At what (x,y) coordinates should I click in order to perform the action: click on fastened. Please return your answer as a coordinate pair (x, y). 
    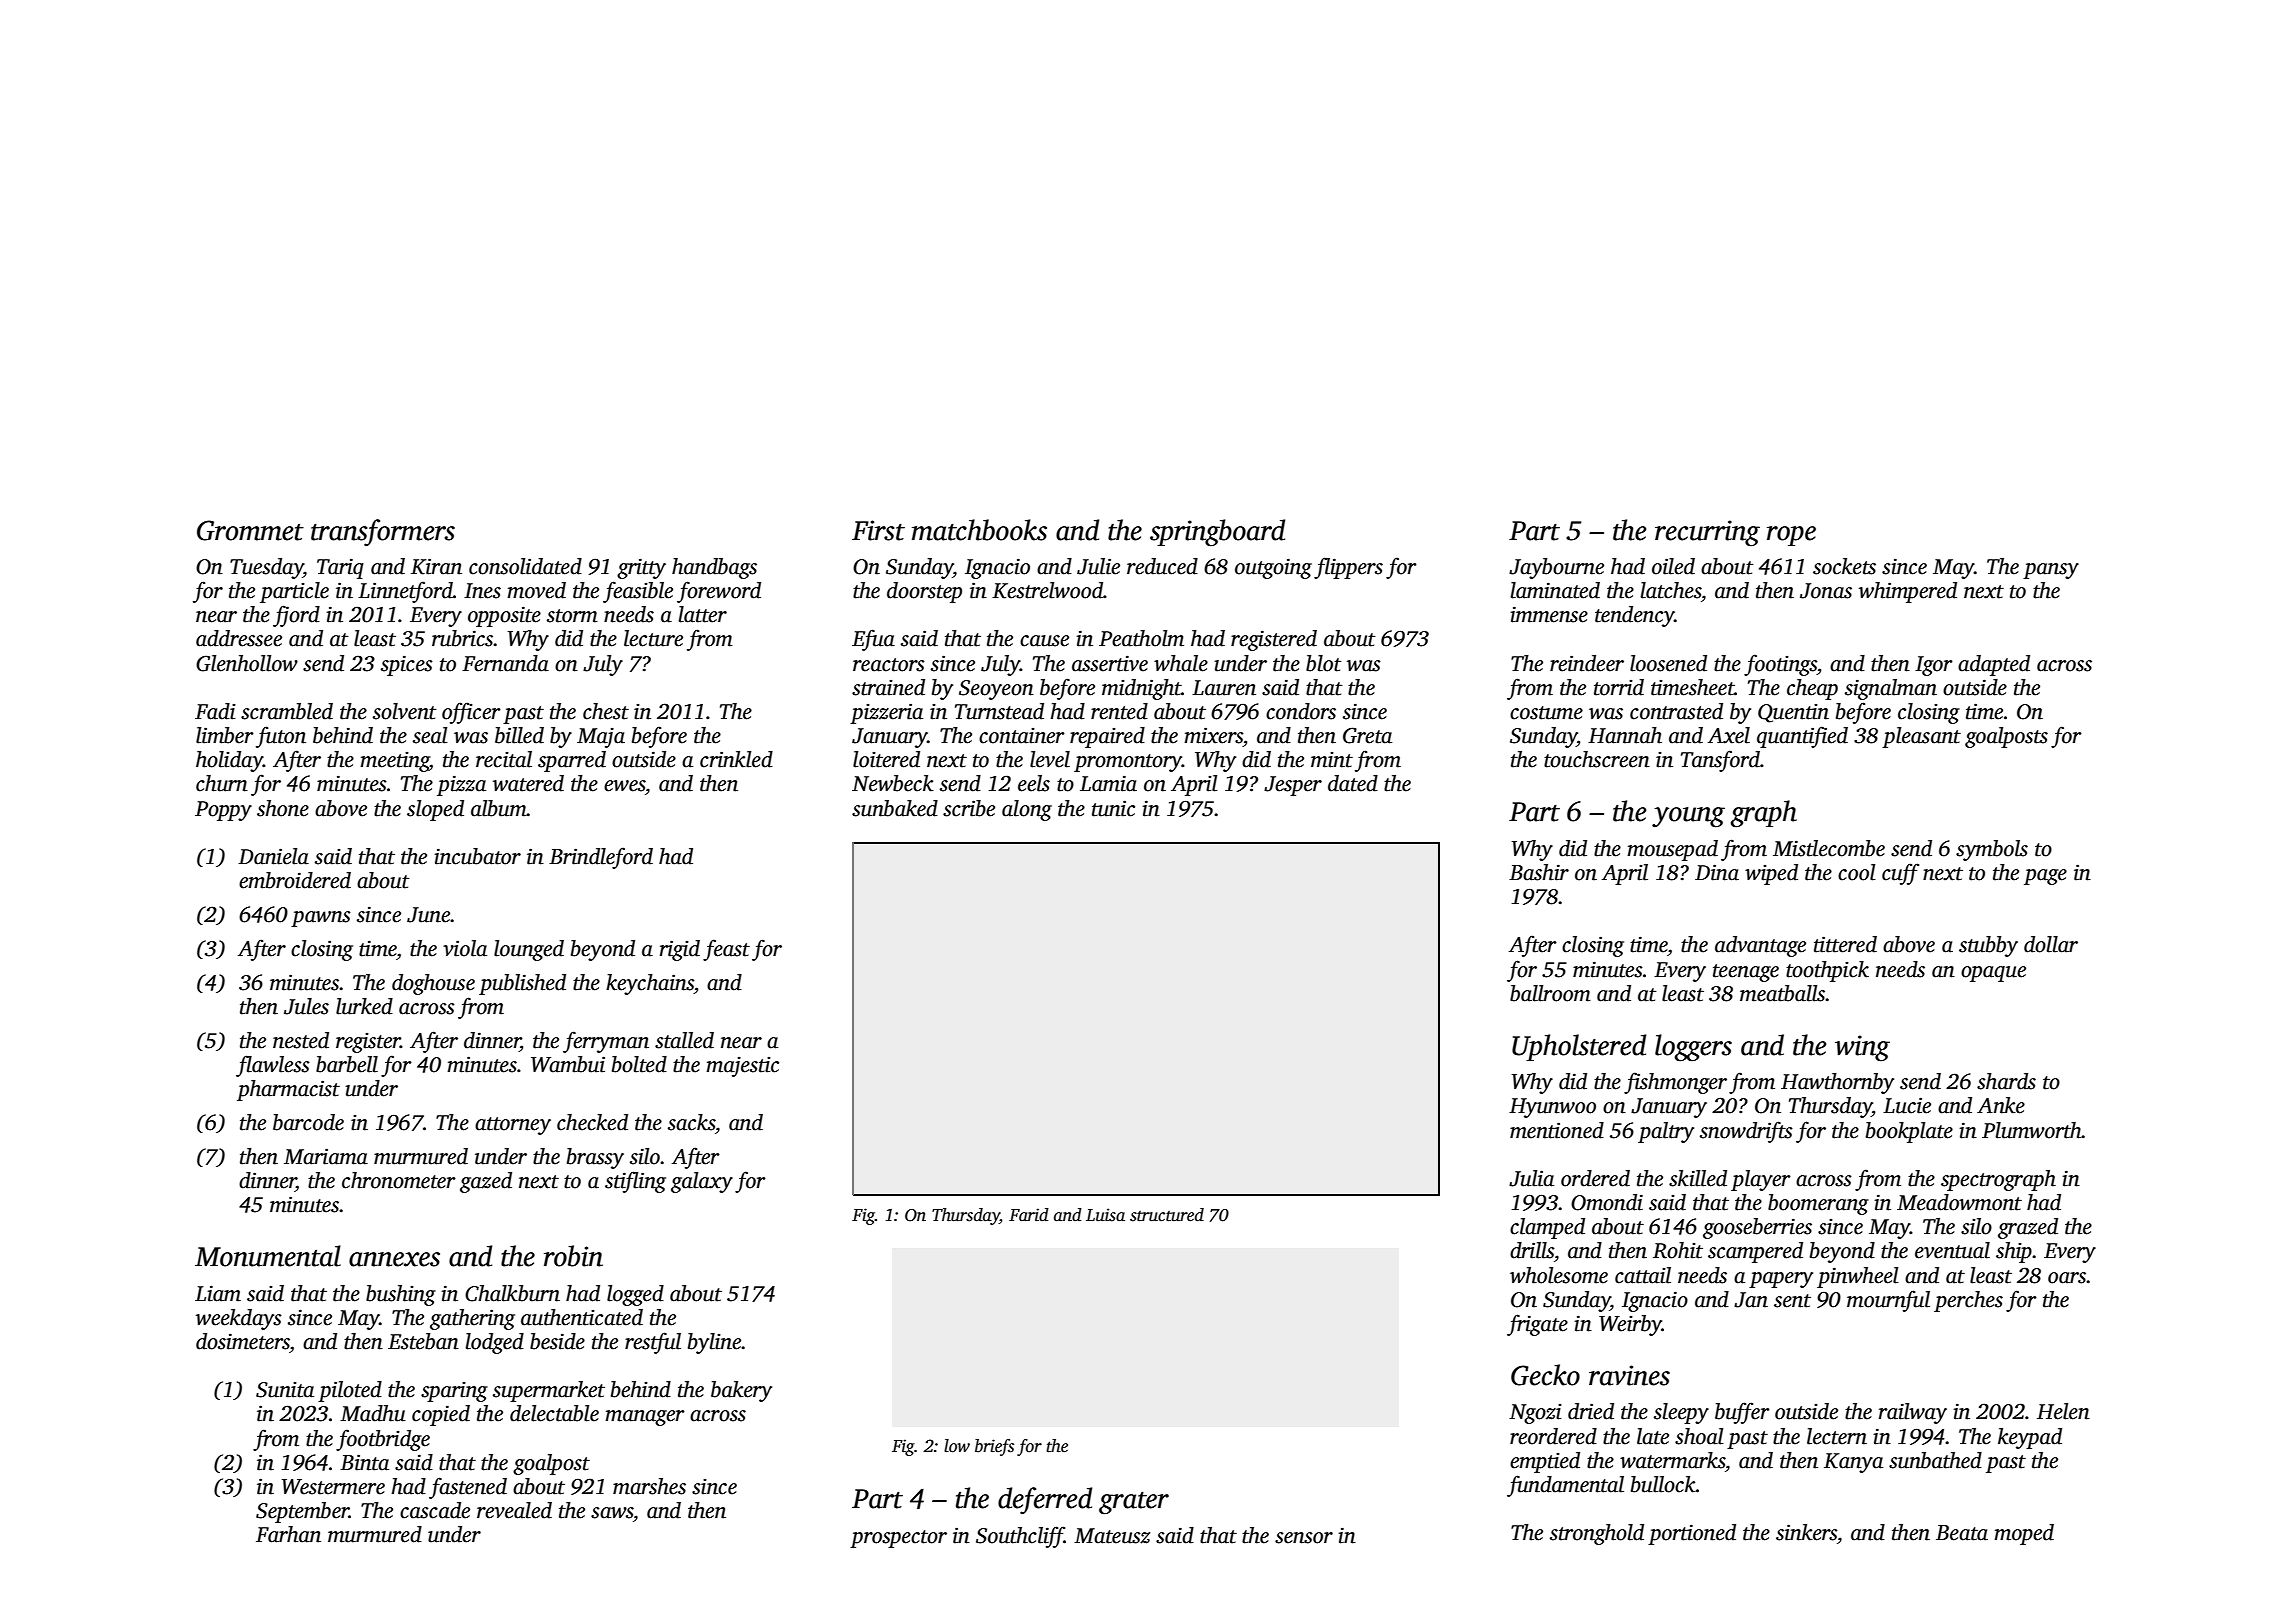
    Looking at the image, I should click on (468, 1488).
